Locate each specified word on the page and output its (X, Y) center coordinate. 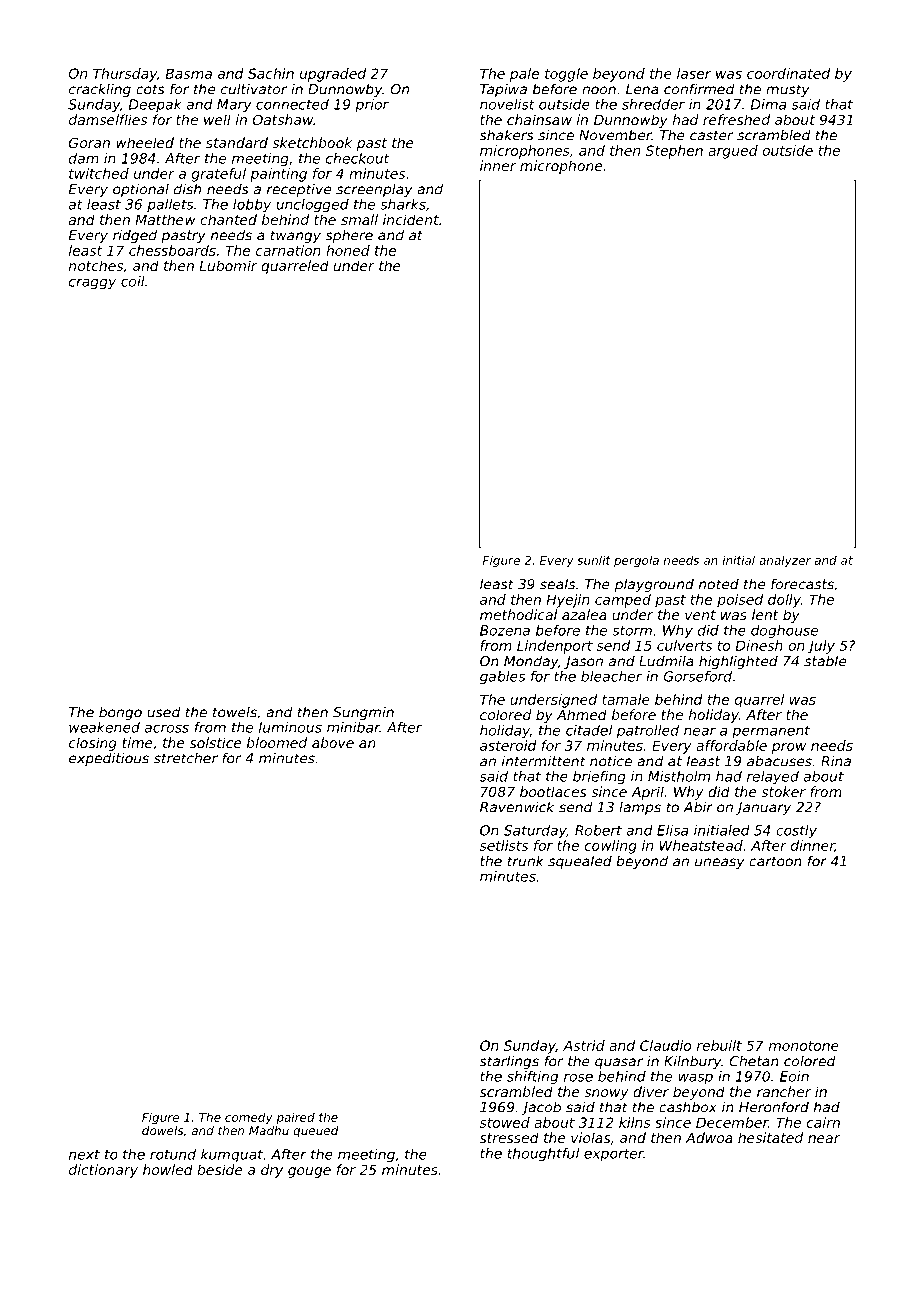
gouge (309, 1172)
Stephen (674, 152)
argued (733, 152)
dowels (162, 1130)
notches (96, 265)
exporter (614, 1155)
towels (235, 712)
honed (348, 250)
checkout (357, 158)
